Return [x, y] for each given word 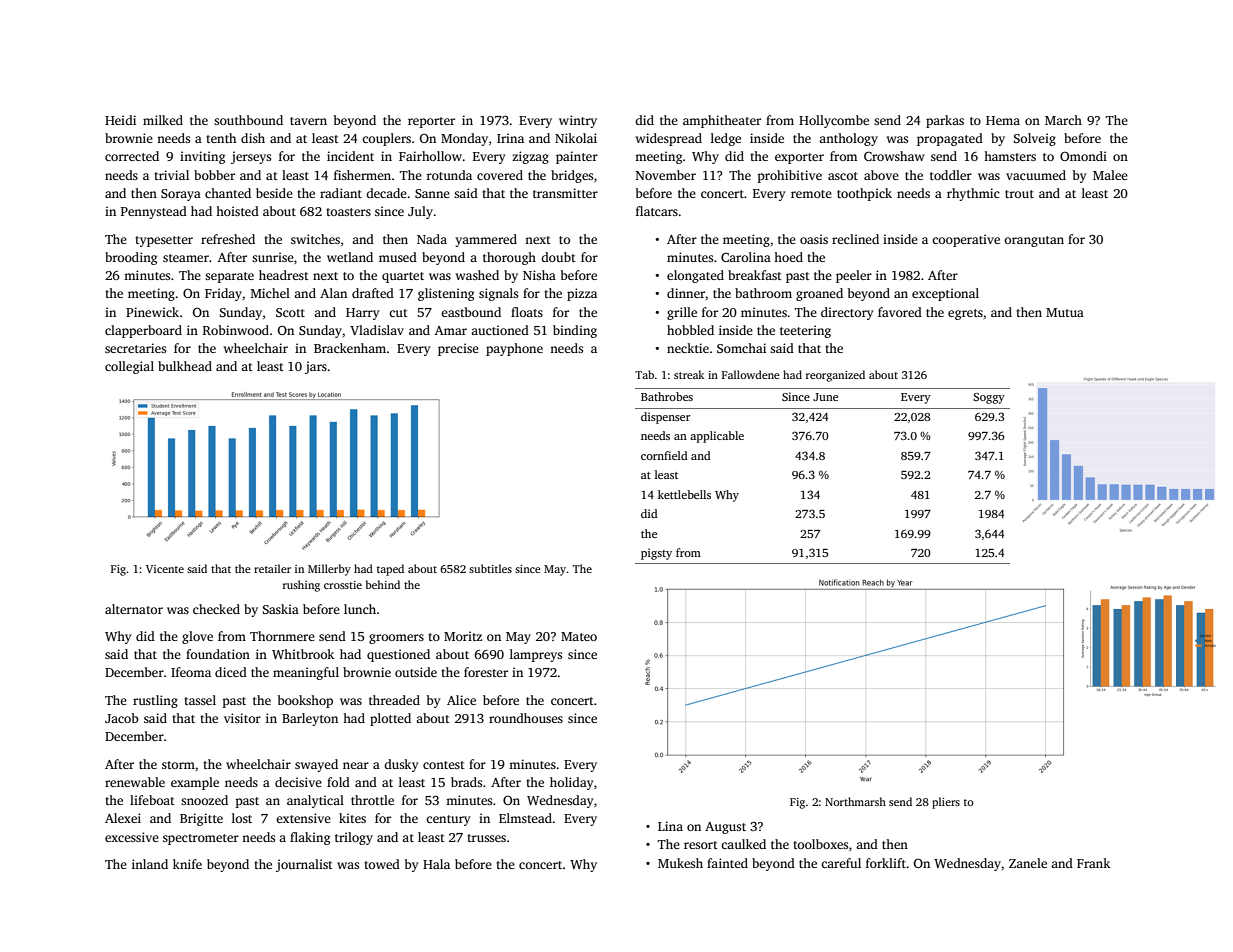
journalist [304, 865]
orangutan [1034, 241]
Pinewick [152, 312]
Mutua [1065, 312]
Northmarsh [855, 801]
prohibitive [790, 176]
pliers [946, 803]
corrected [132, 156]
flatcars [657, 211]
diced [231, 672]
